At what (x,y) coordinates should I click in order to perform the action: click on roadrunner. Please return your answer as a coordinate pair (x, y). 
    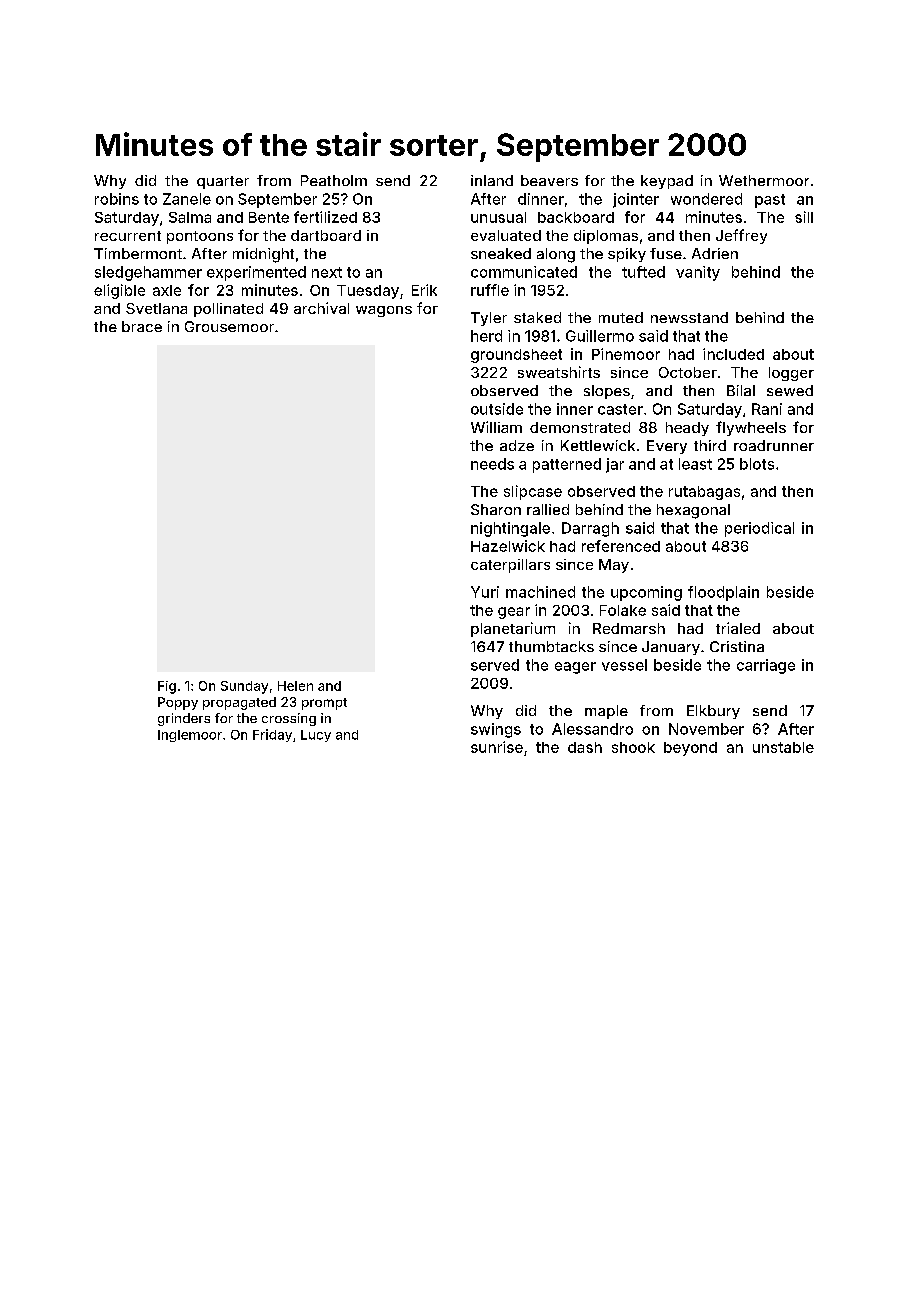
    Looking at the image, I should click on (774, 445).
